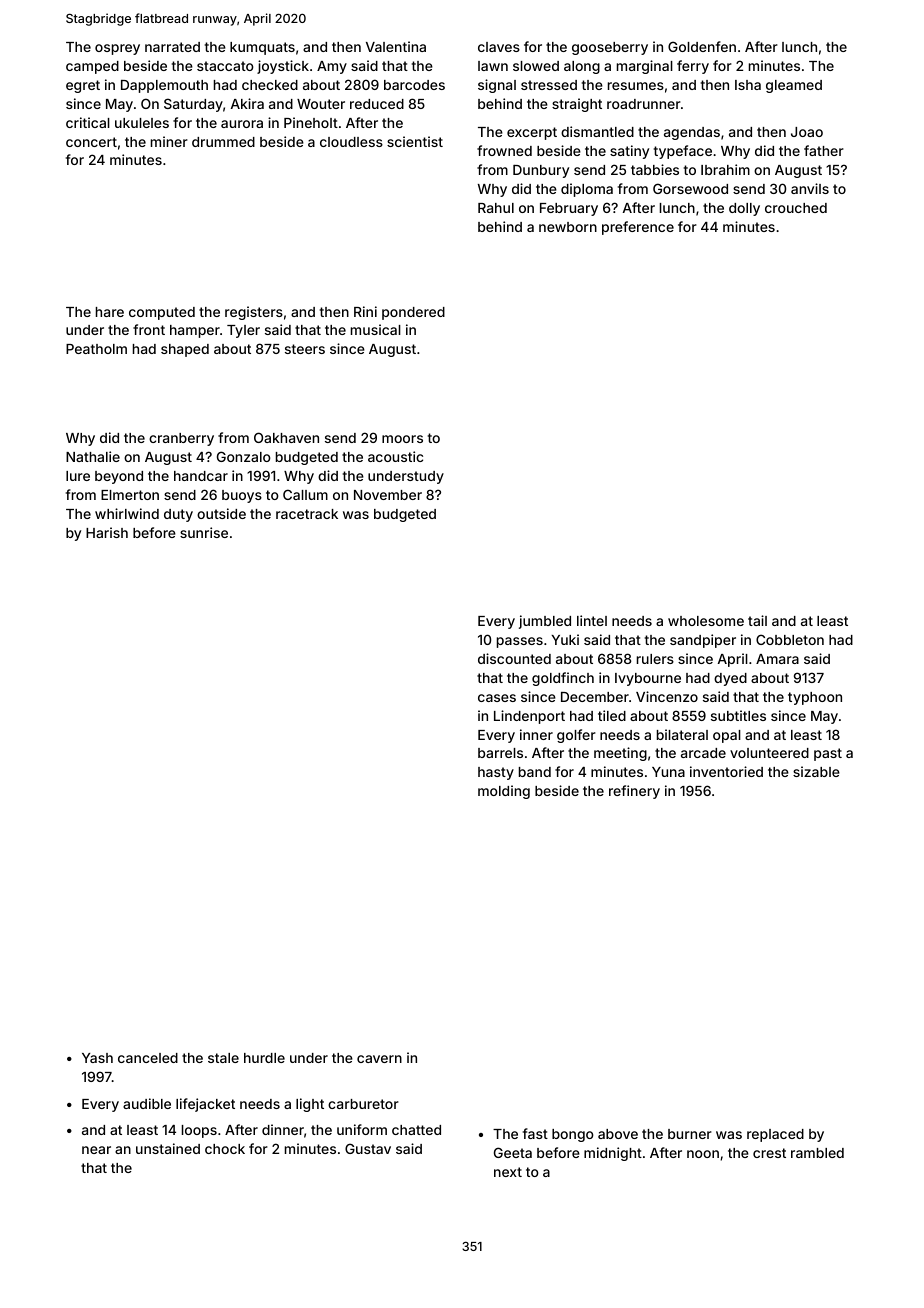  Describe the element at coordinates (613, 1154) in the image. I see `midnight` at that location.
